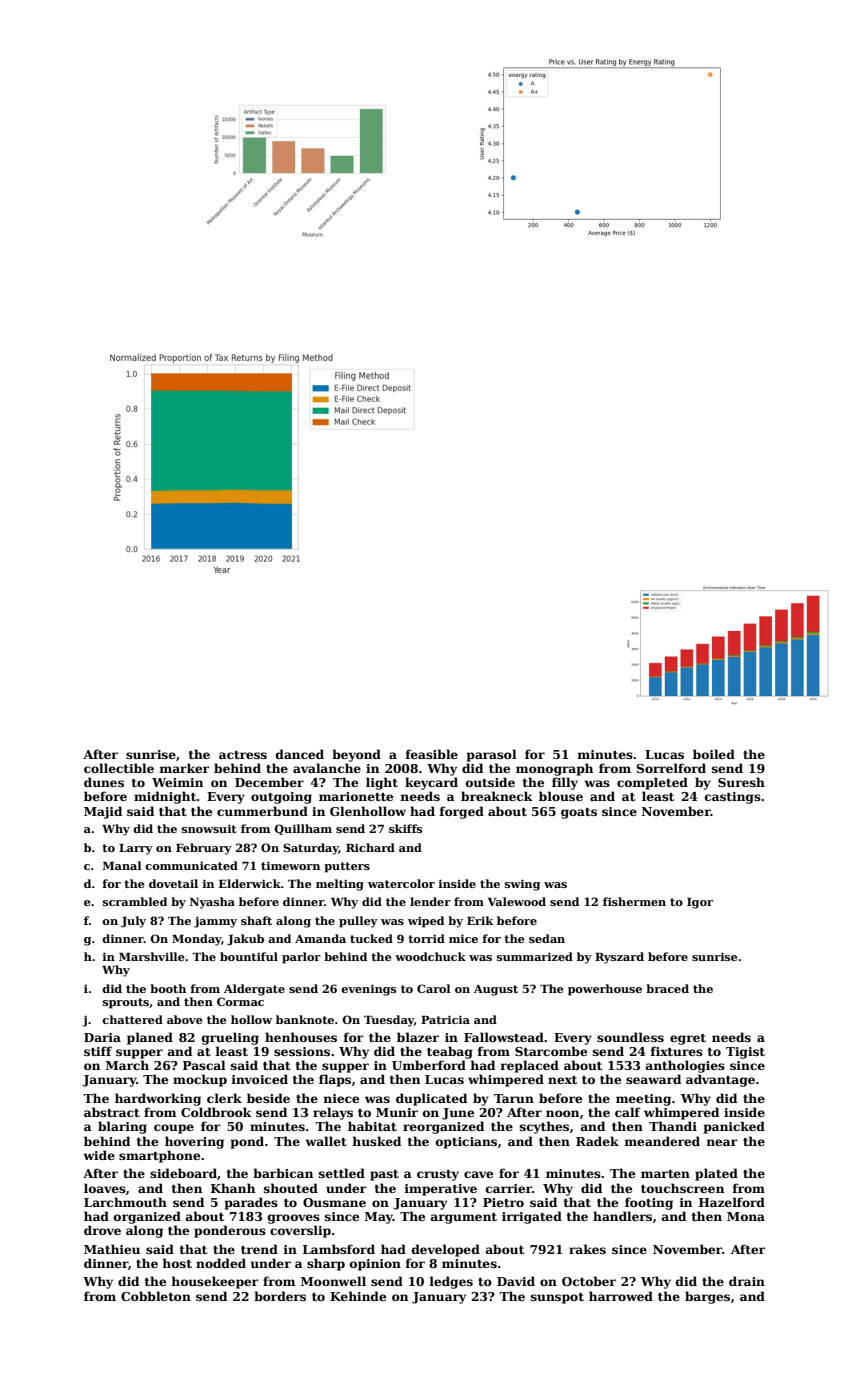 The width and height of the screenshot is (849, 1400). I want to click on beyond, so click(356, 755).
